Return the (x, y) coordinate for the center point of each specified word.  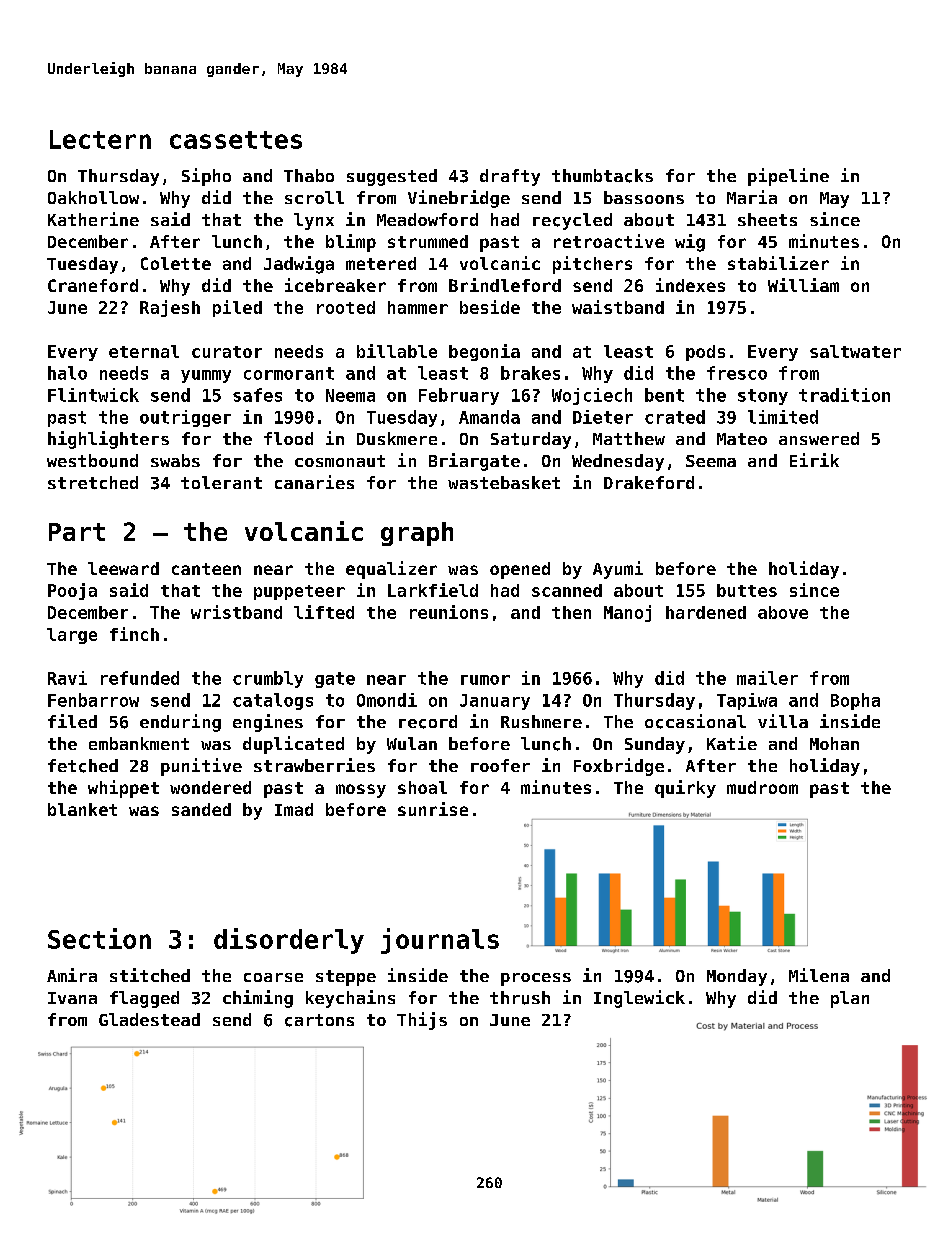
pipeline (788, 177)
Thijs (422, 1021)
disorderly (289, 941)
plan (850, 999)
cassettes (236, 140)
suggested (392, 177)
